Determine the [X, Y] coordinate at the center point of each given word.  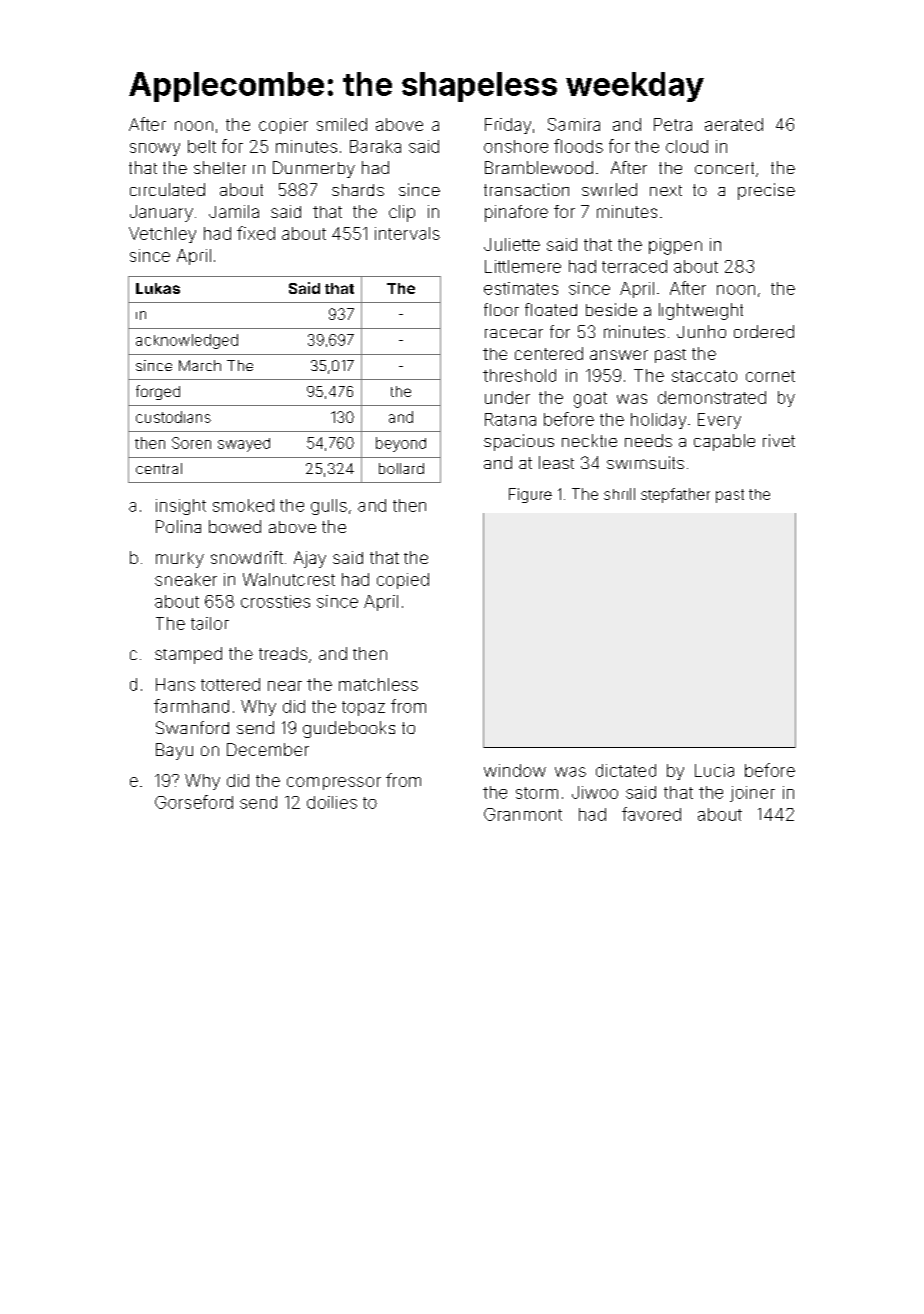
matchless [378, 684]
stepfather [675, 495]
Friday [508, 126]
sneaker [186, 579]
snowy [155, 149]
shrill [619, 494]
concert [724, 168]
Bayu [174, 751]
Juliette [512, 244]
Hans [175, 684]
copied [403, 581]
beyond [401, 444]
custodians [173, 417]
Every [719, 421]
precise [766, 191]
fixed [256, 233]
